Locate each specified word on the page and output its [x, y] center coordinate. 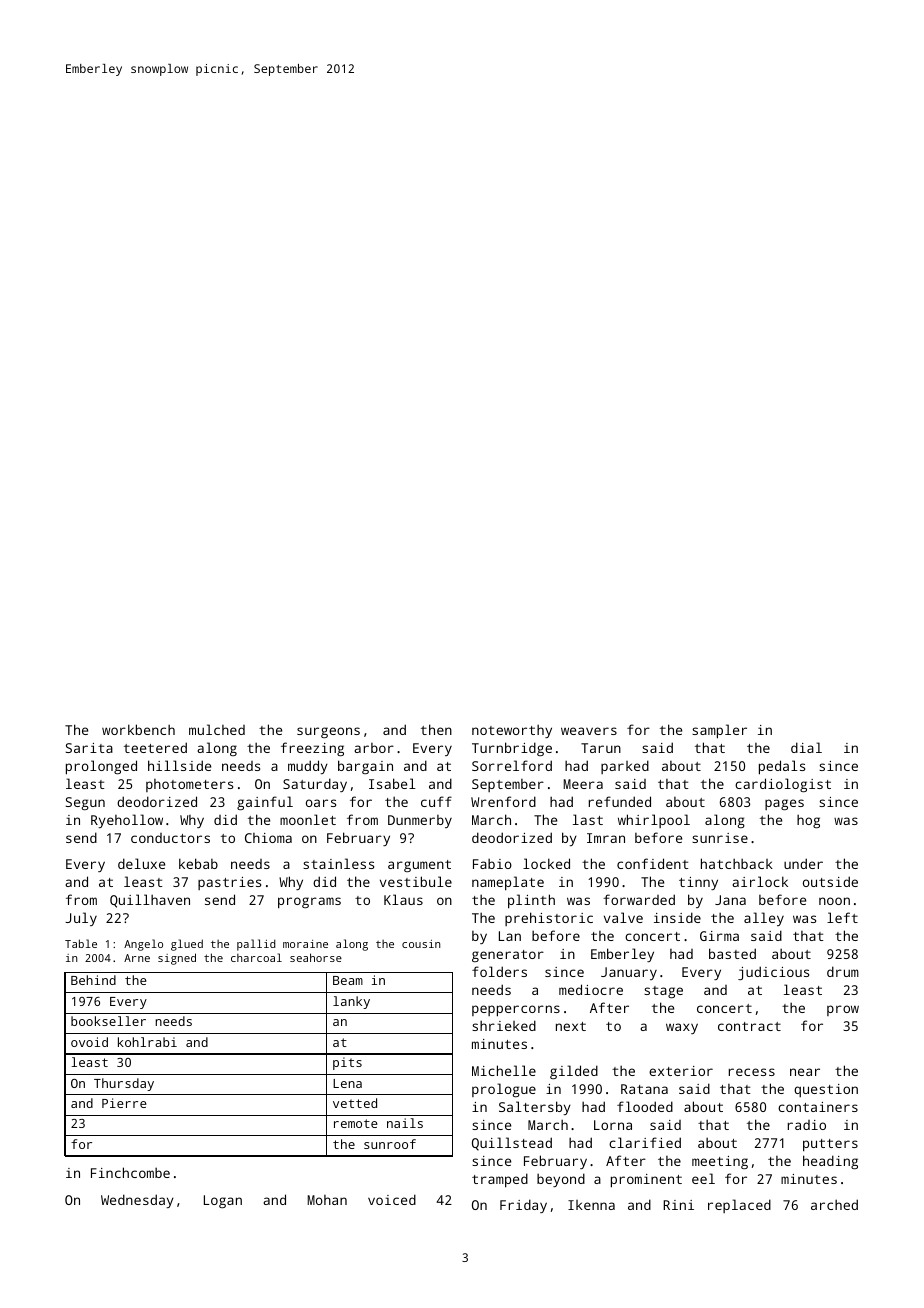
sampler [719, 731]
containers [818, 1107]
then [436, 729]
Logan [223, 1201]
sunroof [390, 1144]
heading [830, 1162]
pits [347, 1063]
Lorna [613, 1125]
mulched [217, 729]
